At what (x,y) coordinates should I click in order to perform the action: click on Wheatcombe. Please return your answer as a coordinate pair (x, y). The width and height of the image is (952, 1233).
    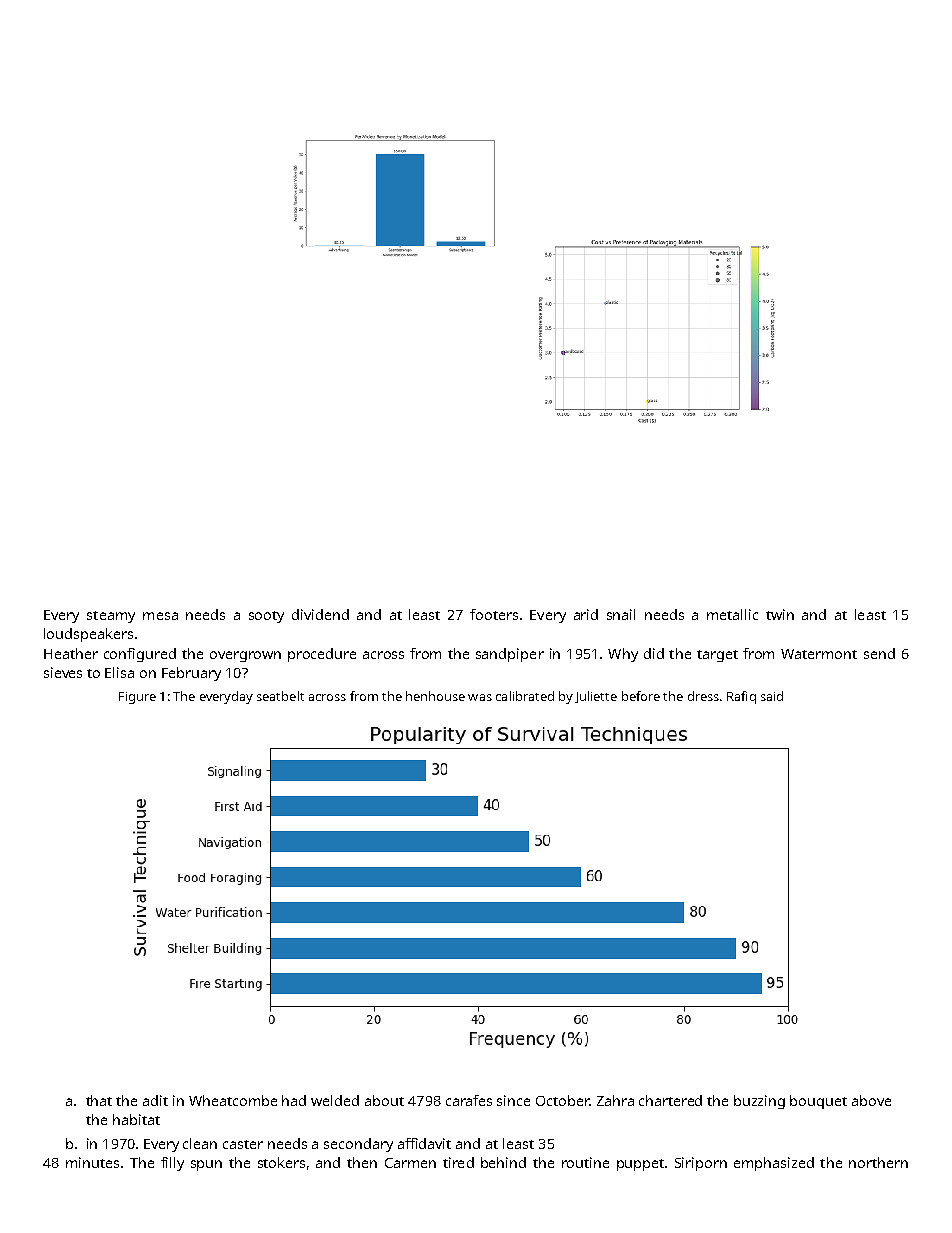
    Looking at the image, I should click on (233, 1100).
